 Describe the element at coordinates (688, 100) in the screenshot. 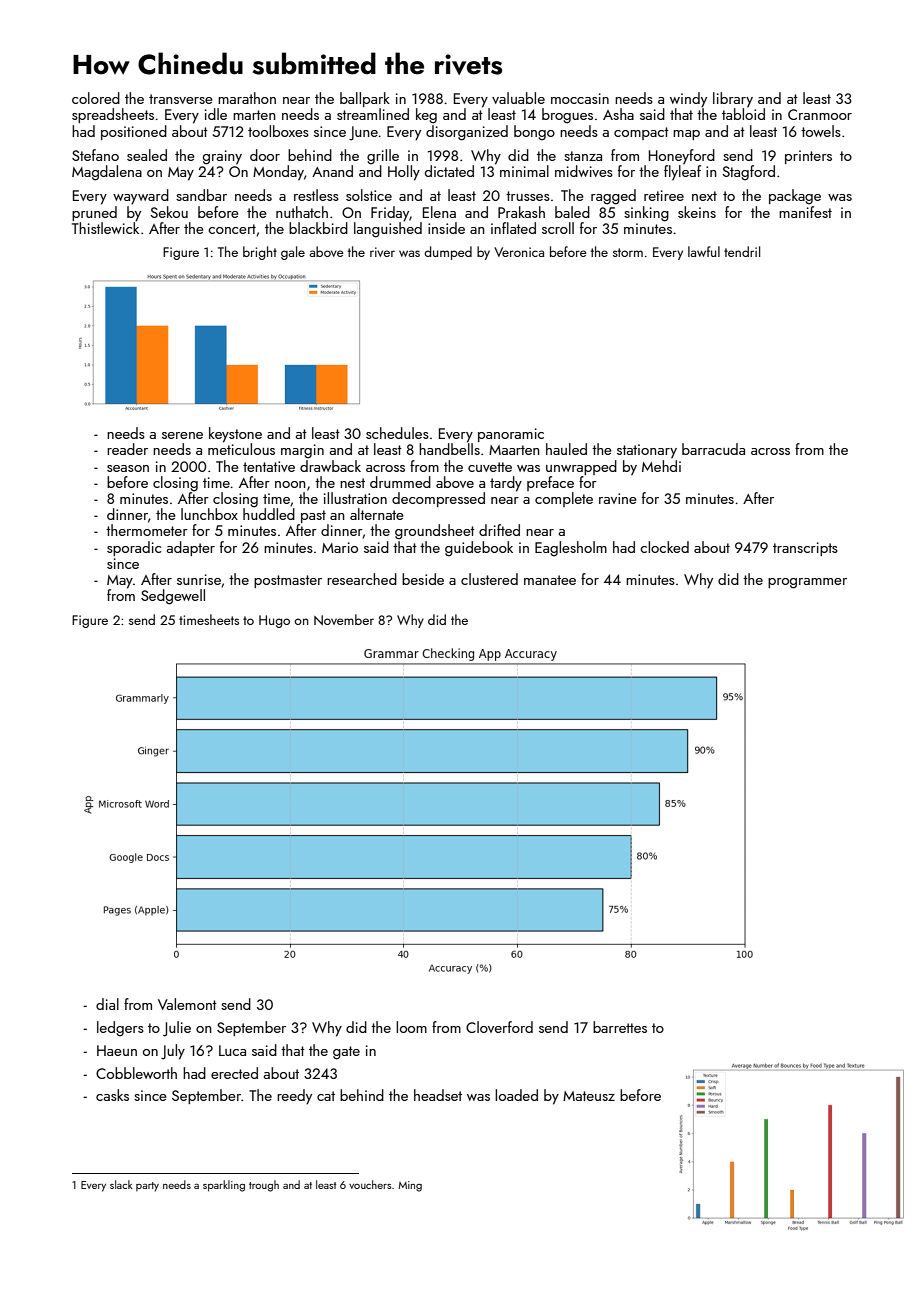

I see `windy` at that location.
